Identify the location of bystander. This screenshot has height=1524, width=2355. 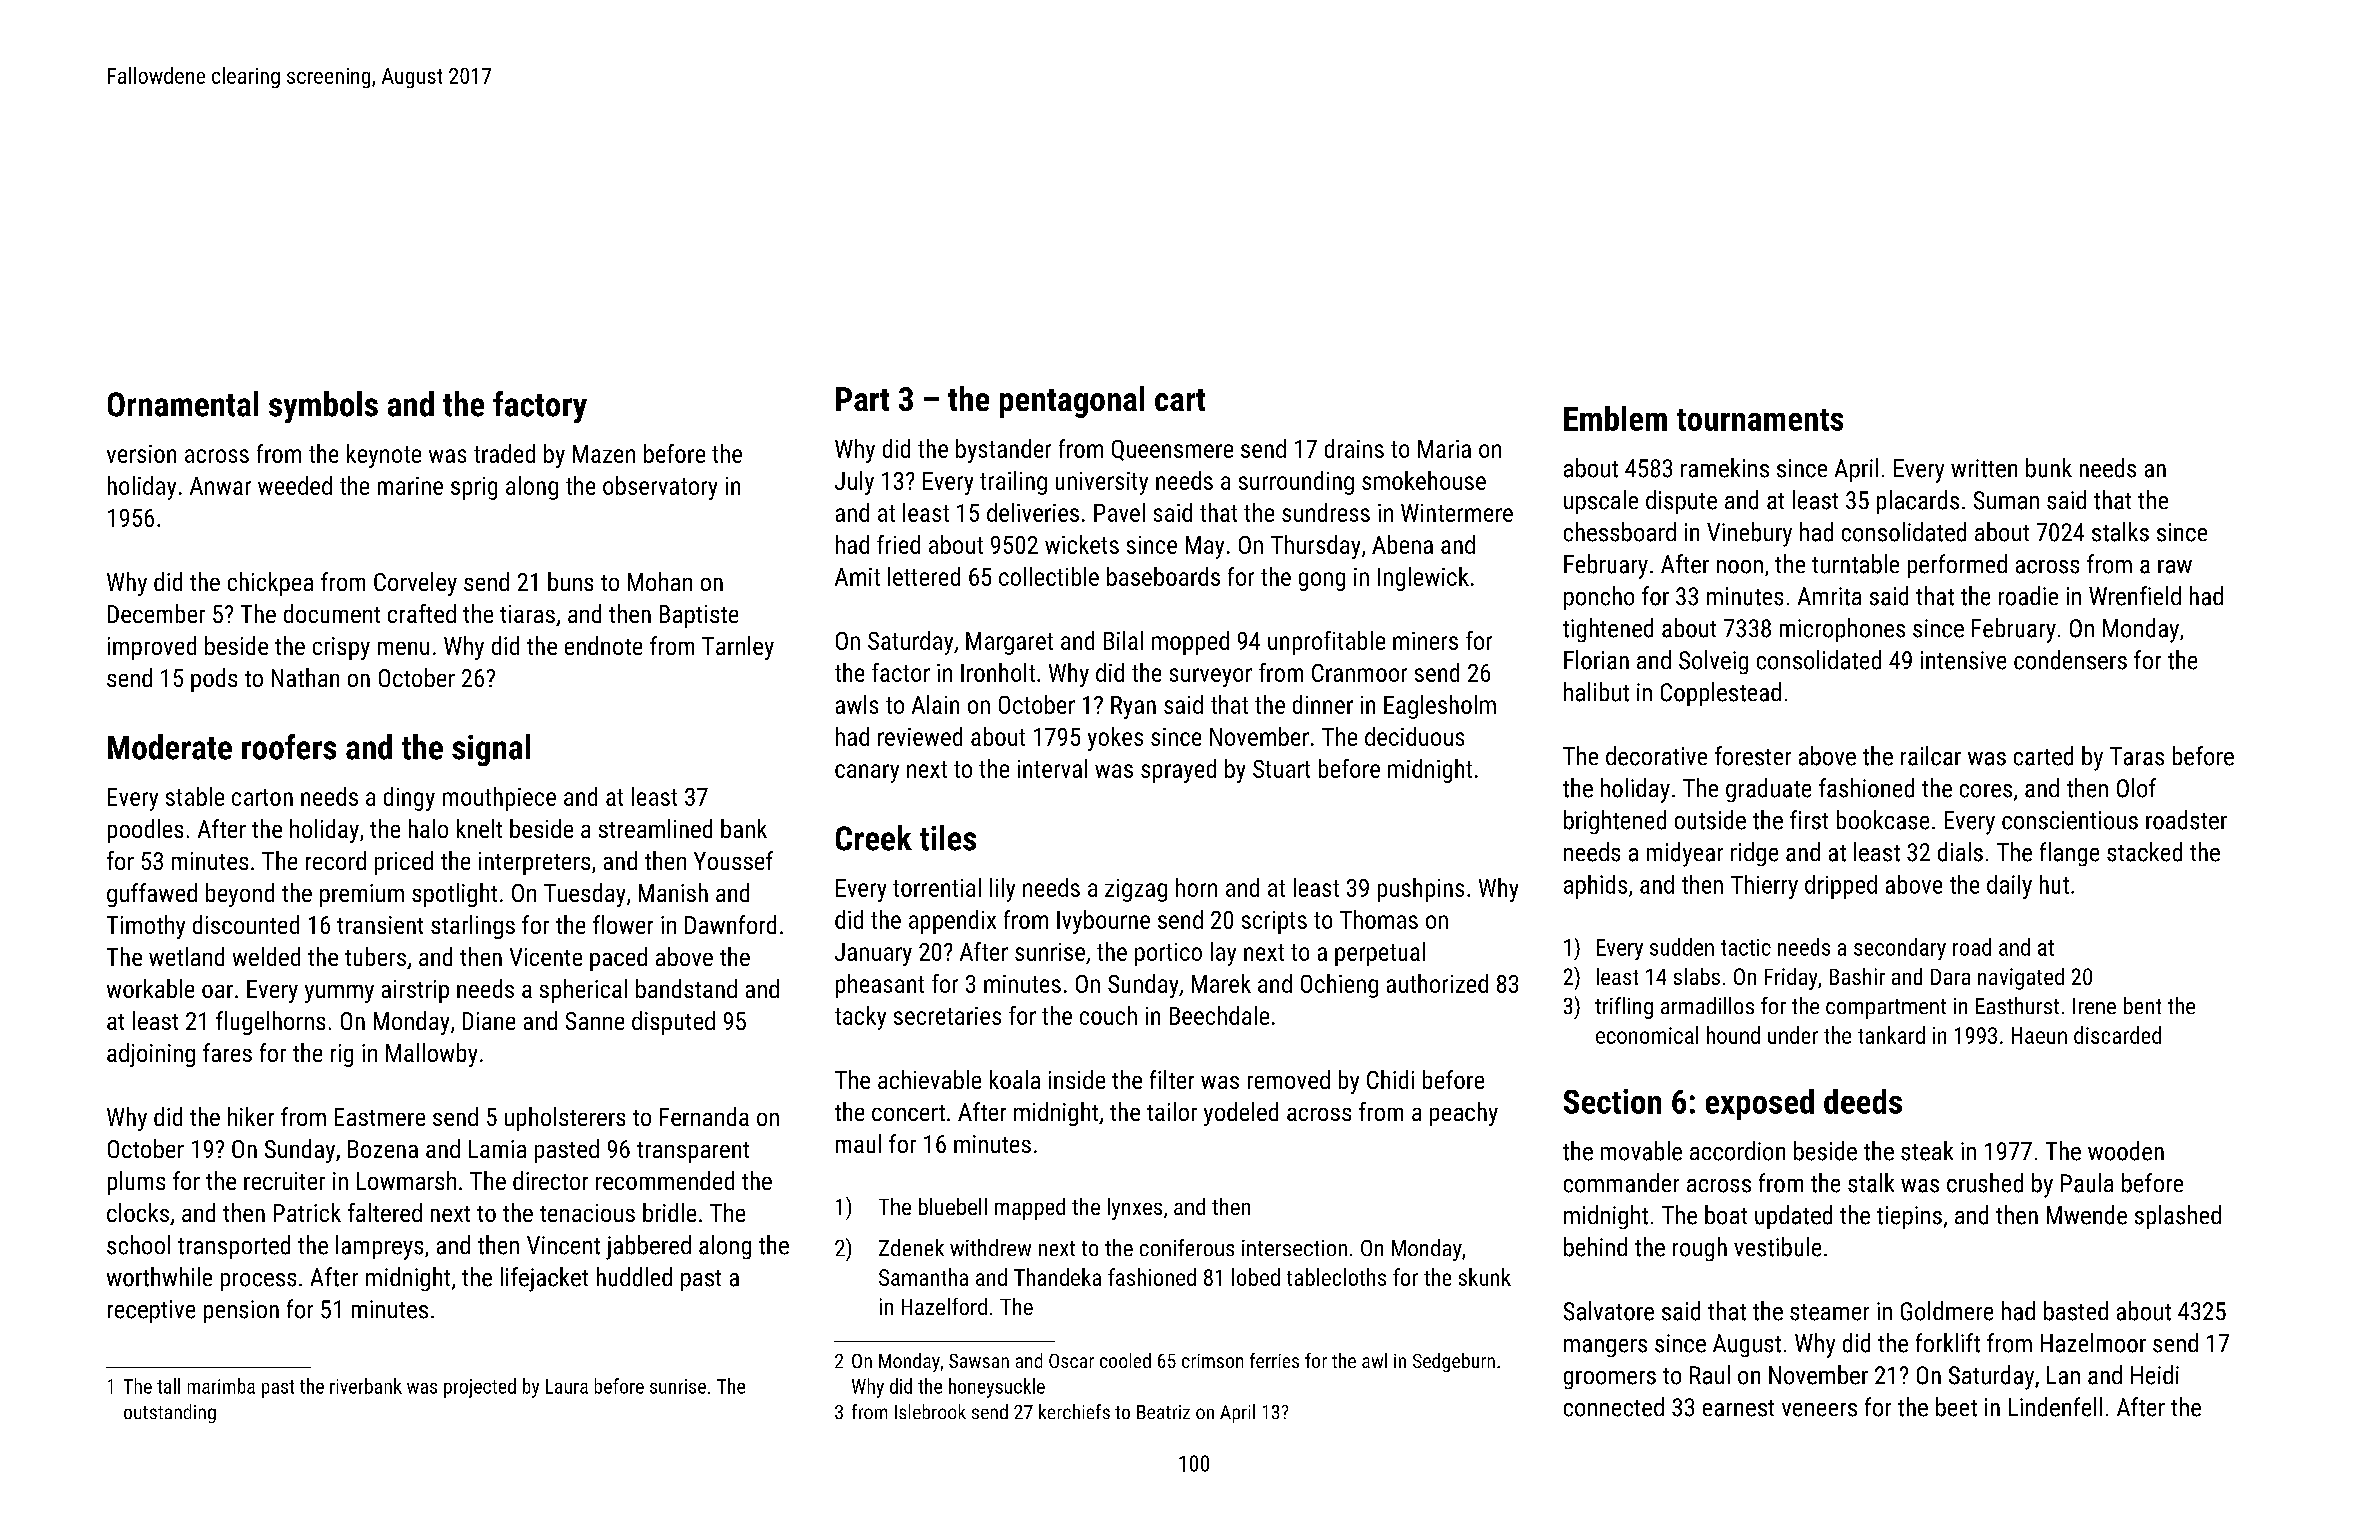
(1003, 451).
